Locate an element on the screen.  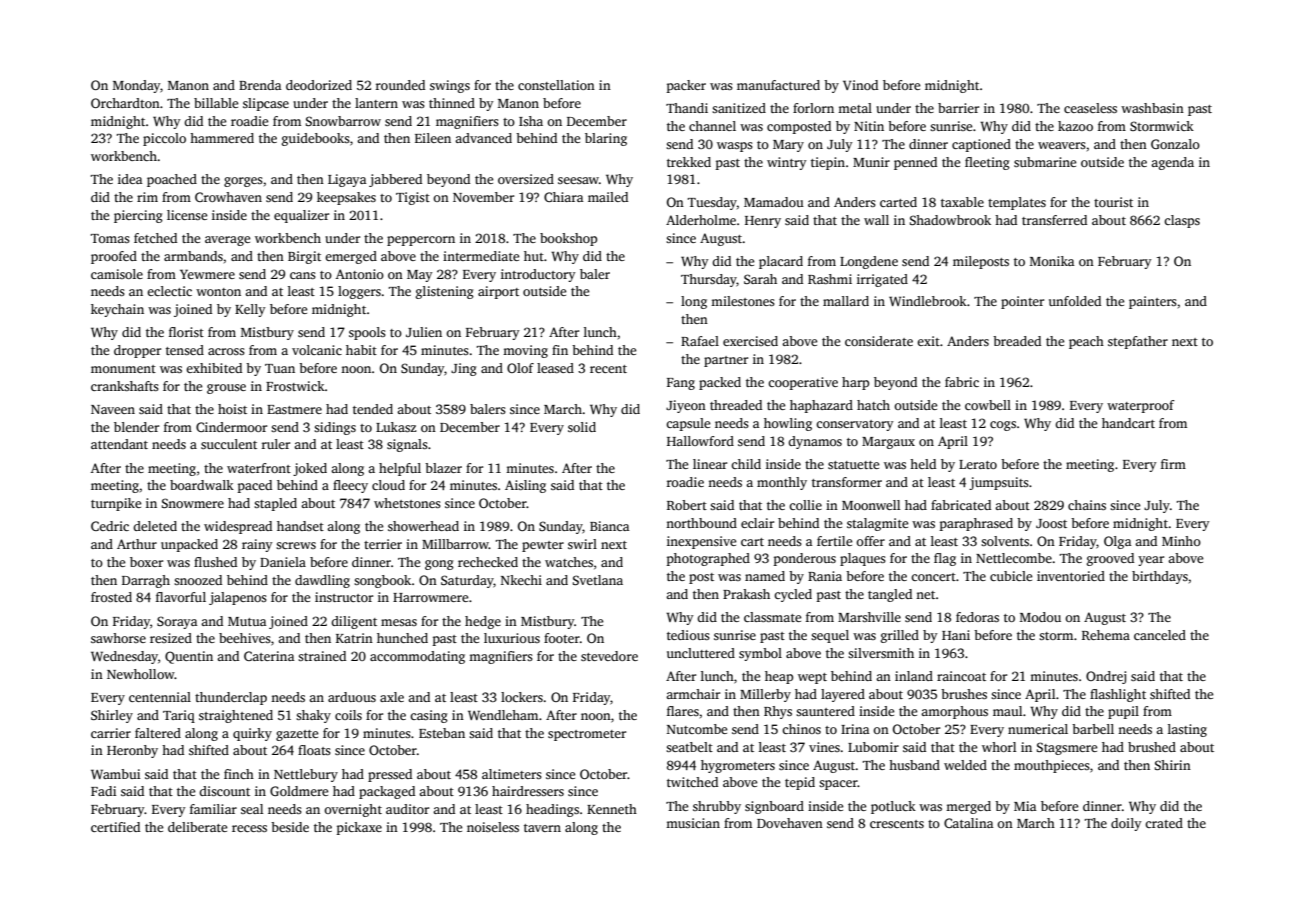
blaring is located at coordinates (606, 139).
